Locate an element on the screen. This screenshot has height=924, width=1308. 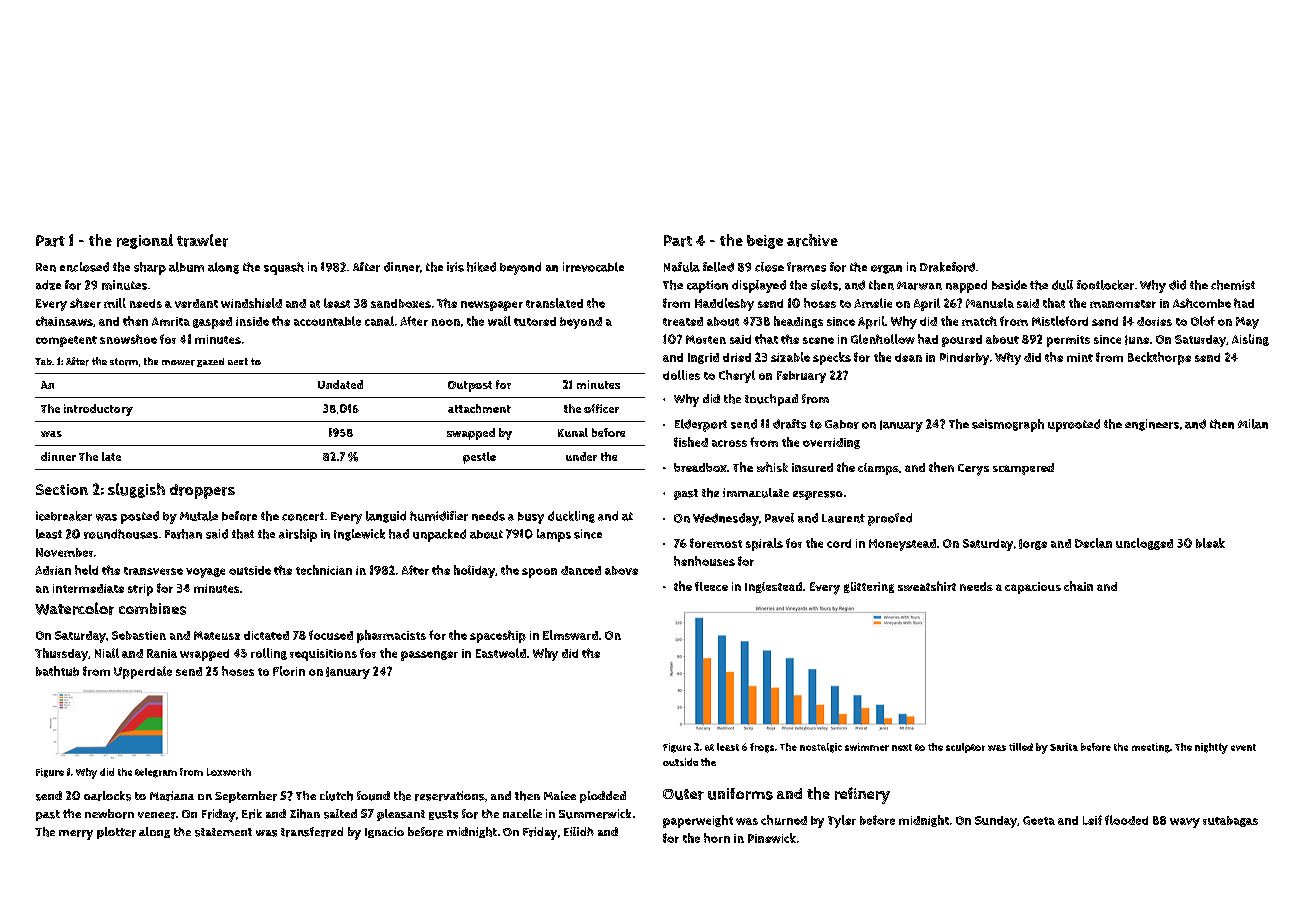
spoon is located at coordinates (539, 573).
